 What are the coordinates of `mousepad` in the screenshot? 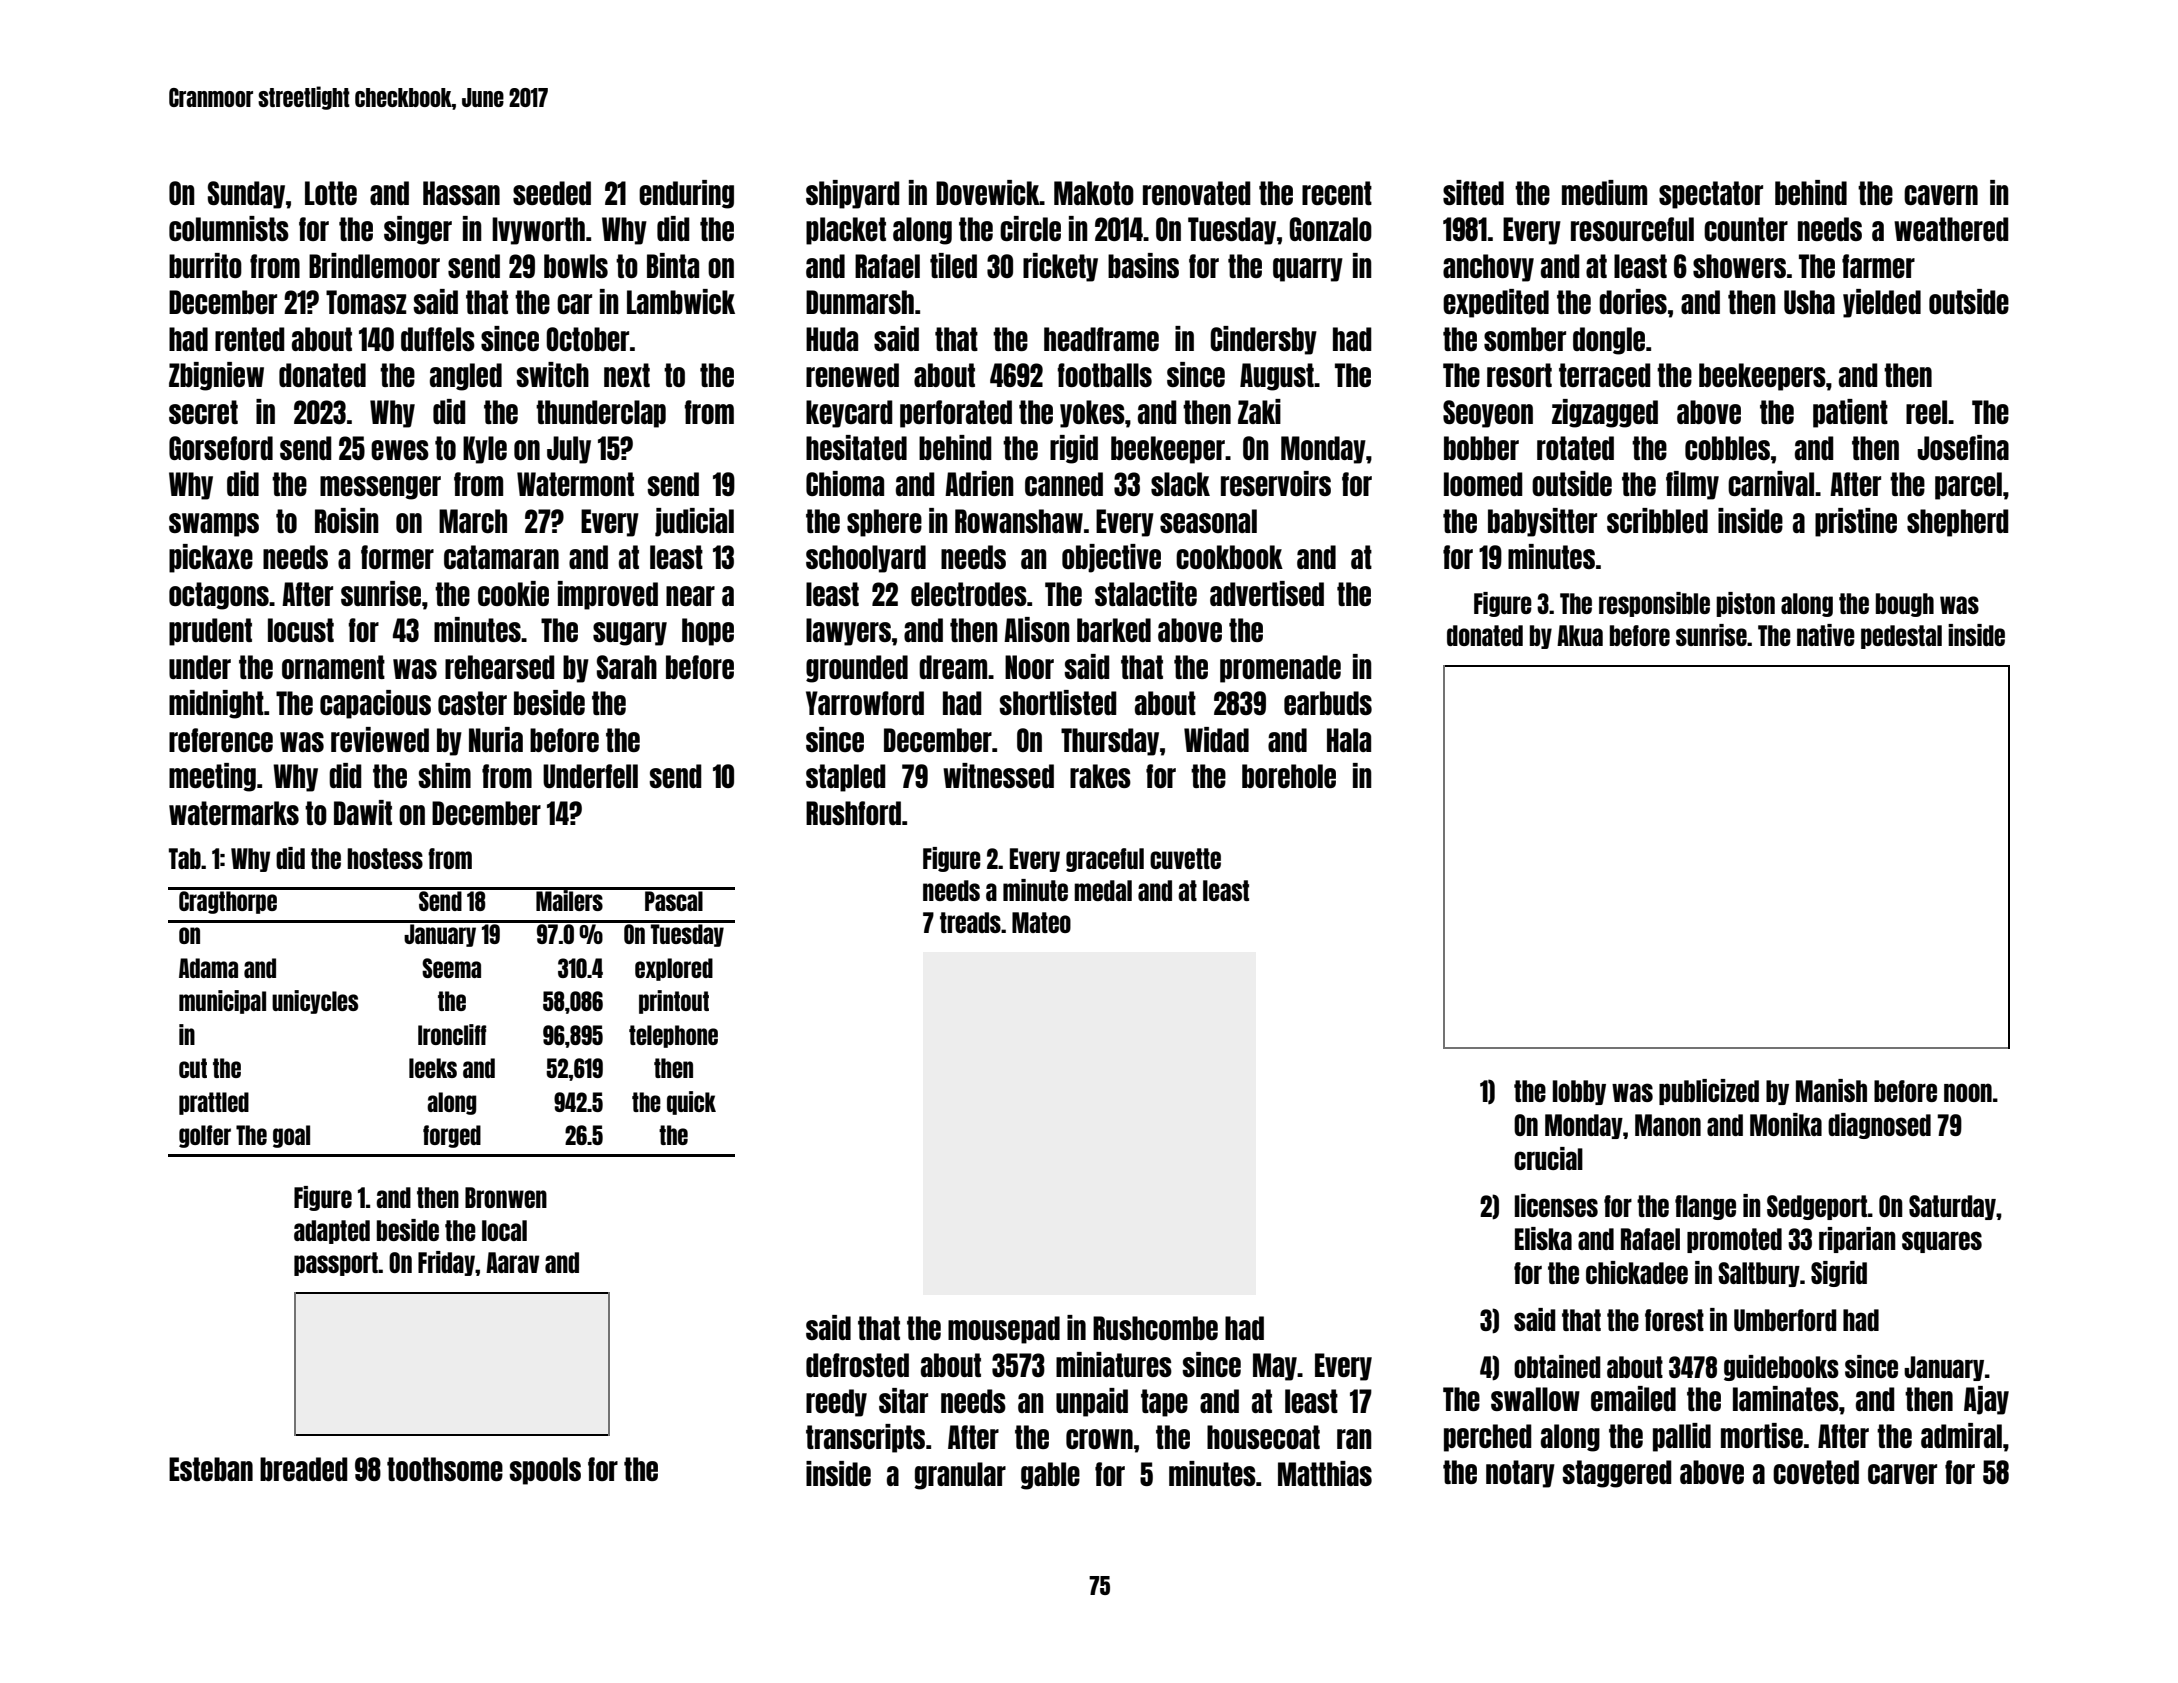 It's located at (1004, 1330).
